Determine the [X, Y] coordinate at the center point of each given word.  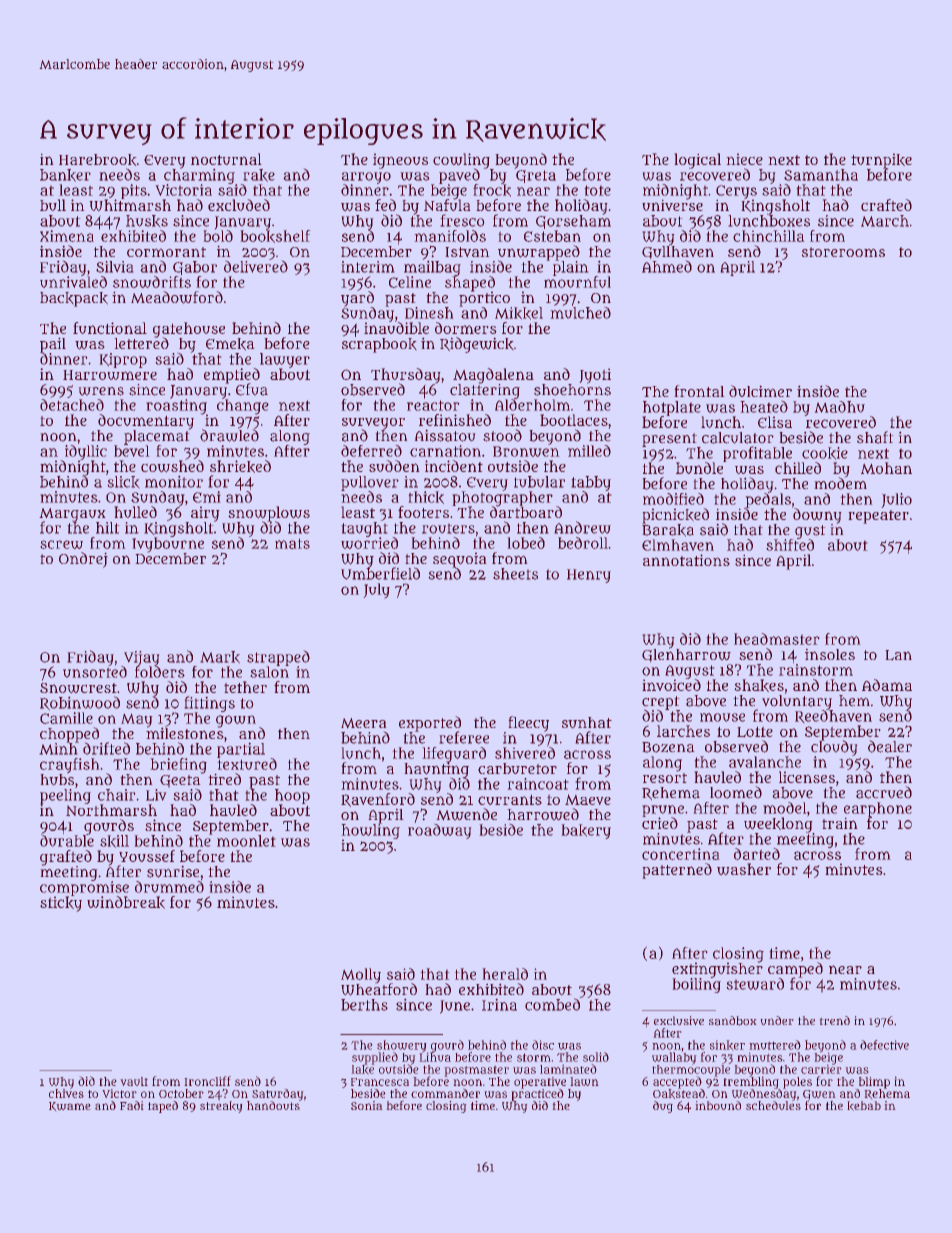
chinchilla [768, 236]
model [785, 808]
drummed [169, 887]
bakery [586, 831]
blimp [874, 1083]
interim [368, 267]
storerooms [843, 252]
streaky [221, 1107]
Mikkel [519, 313]
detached [72, 405]
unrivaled [73, 282]
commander [445, 1093]
